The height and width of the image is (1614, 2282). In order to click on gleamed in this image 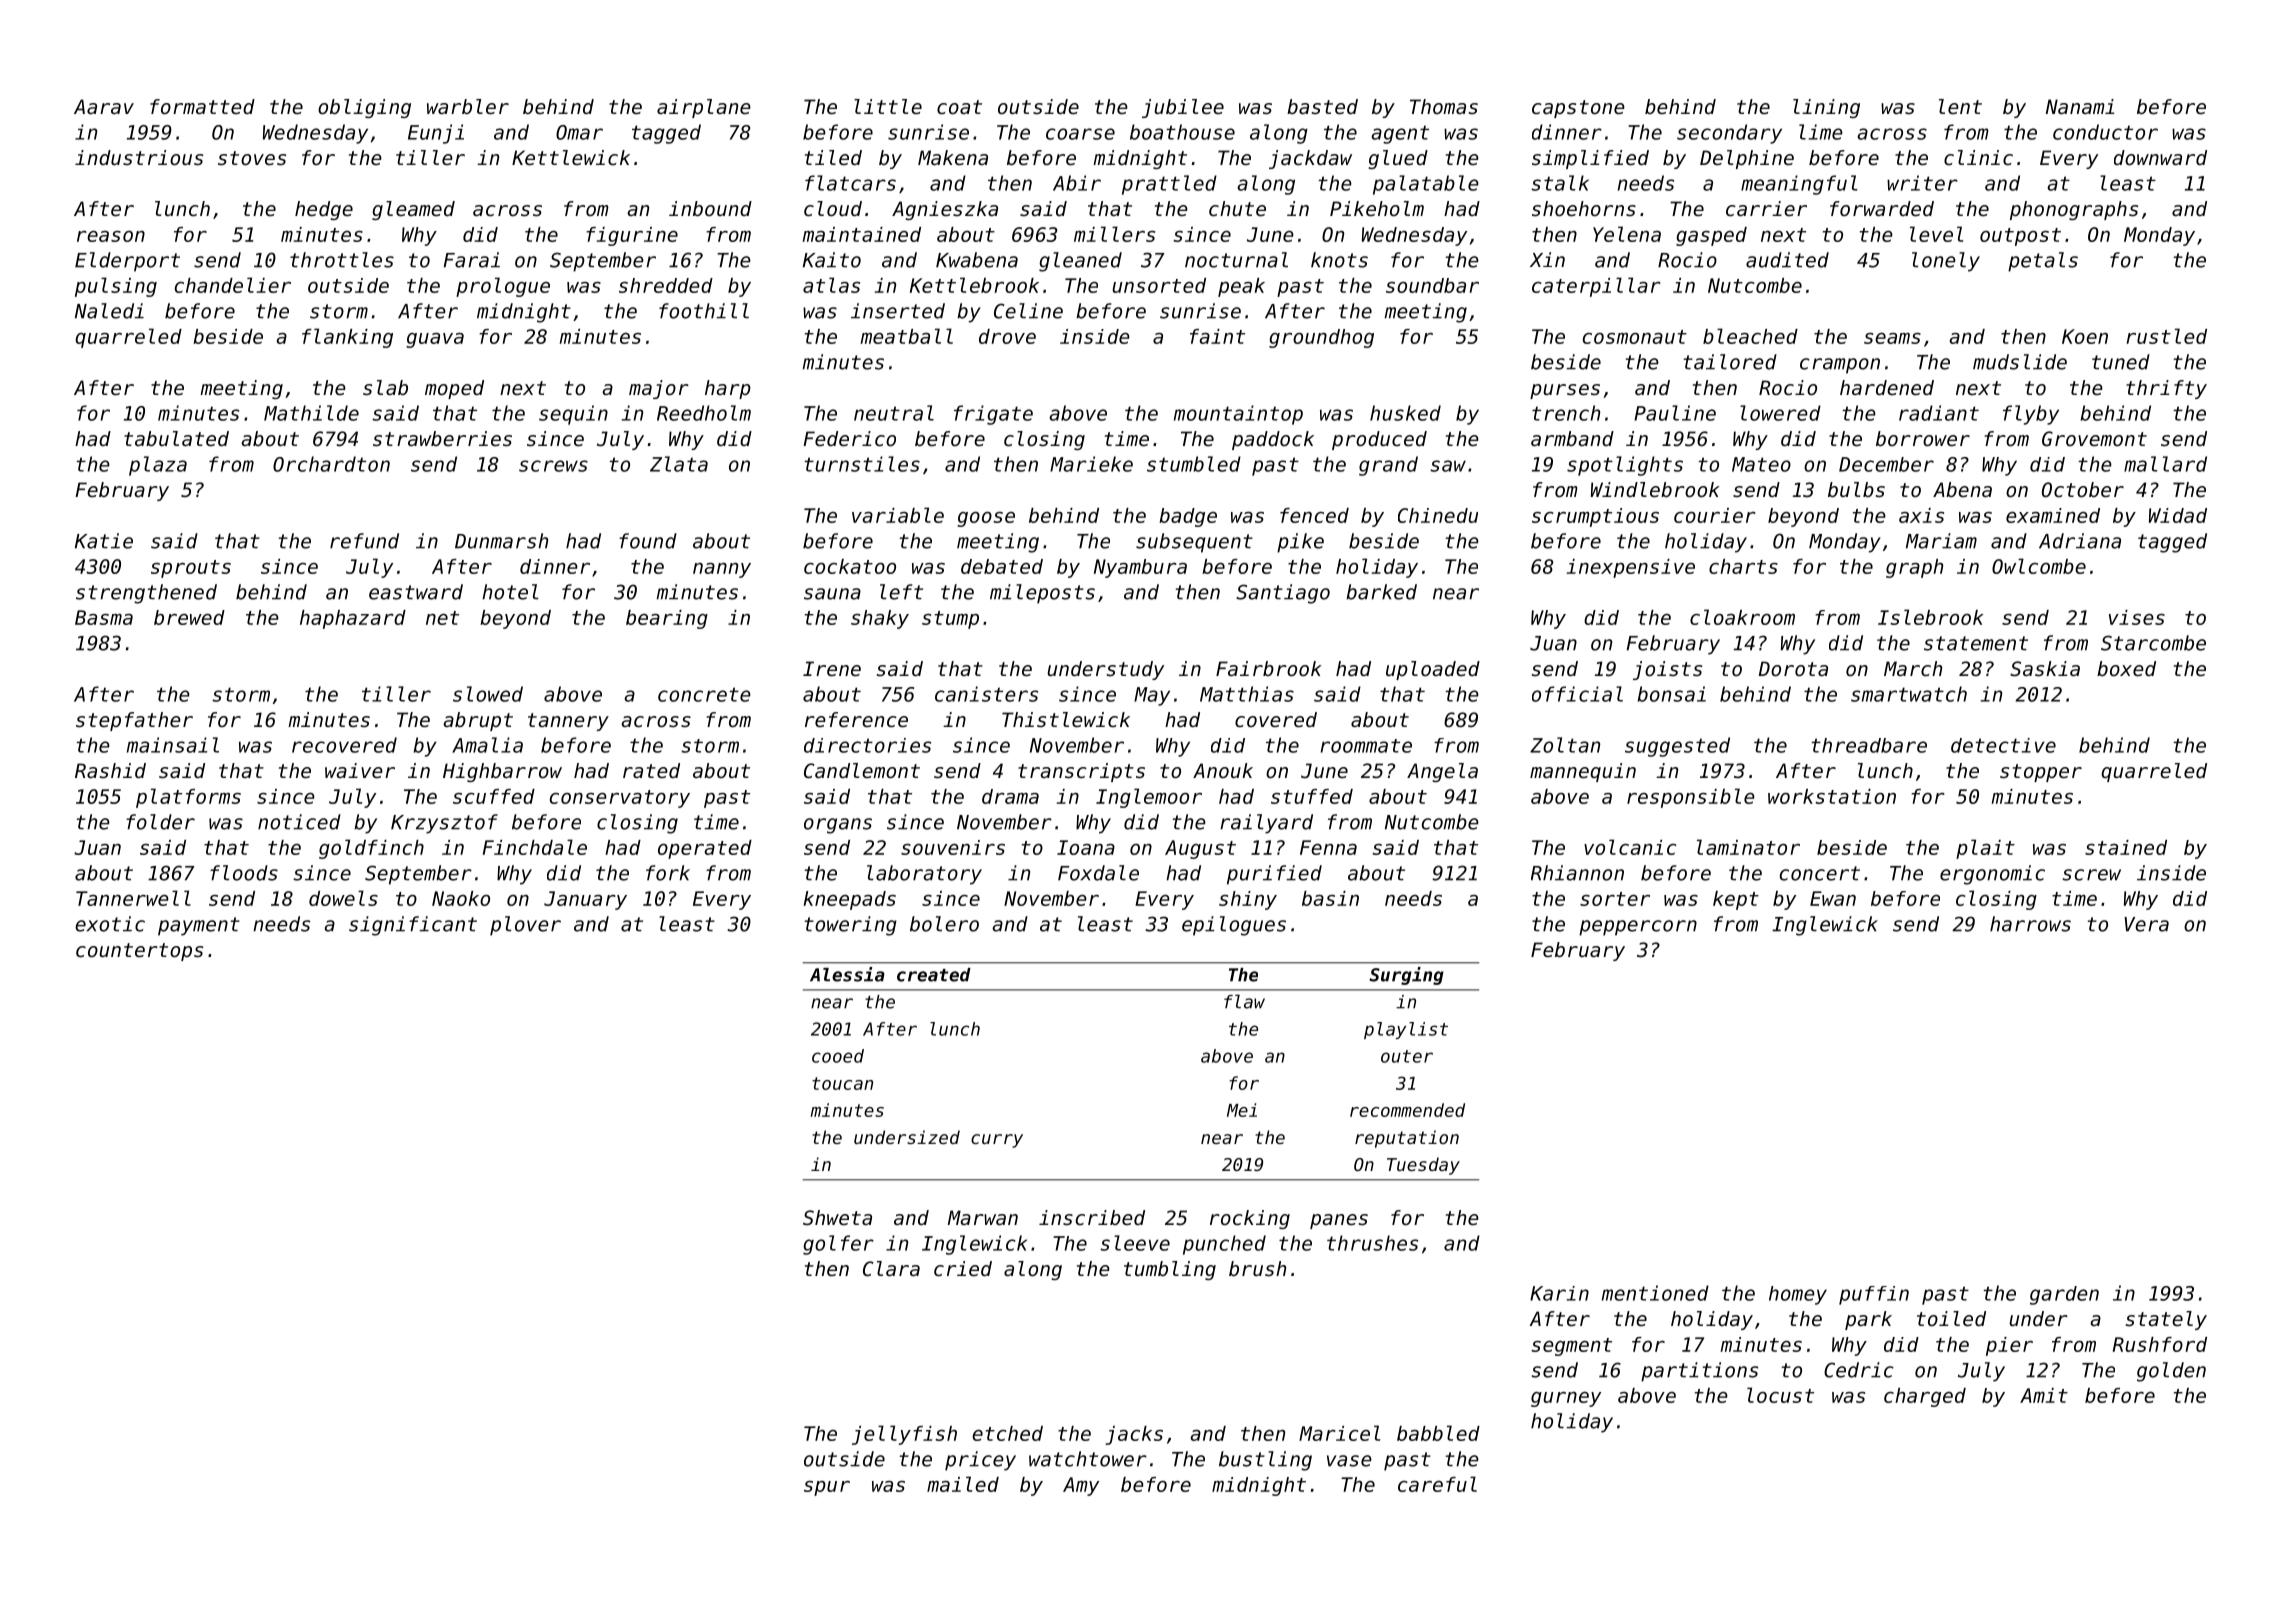, I will do `click(413, 210)`.
